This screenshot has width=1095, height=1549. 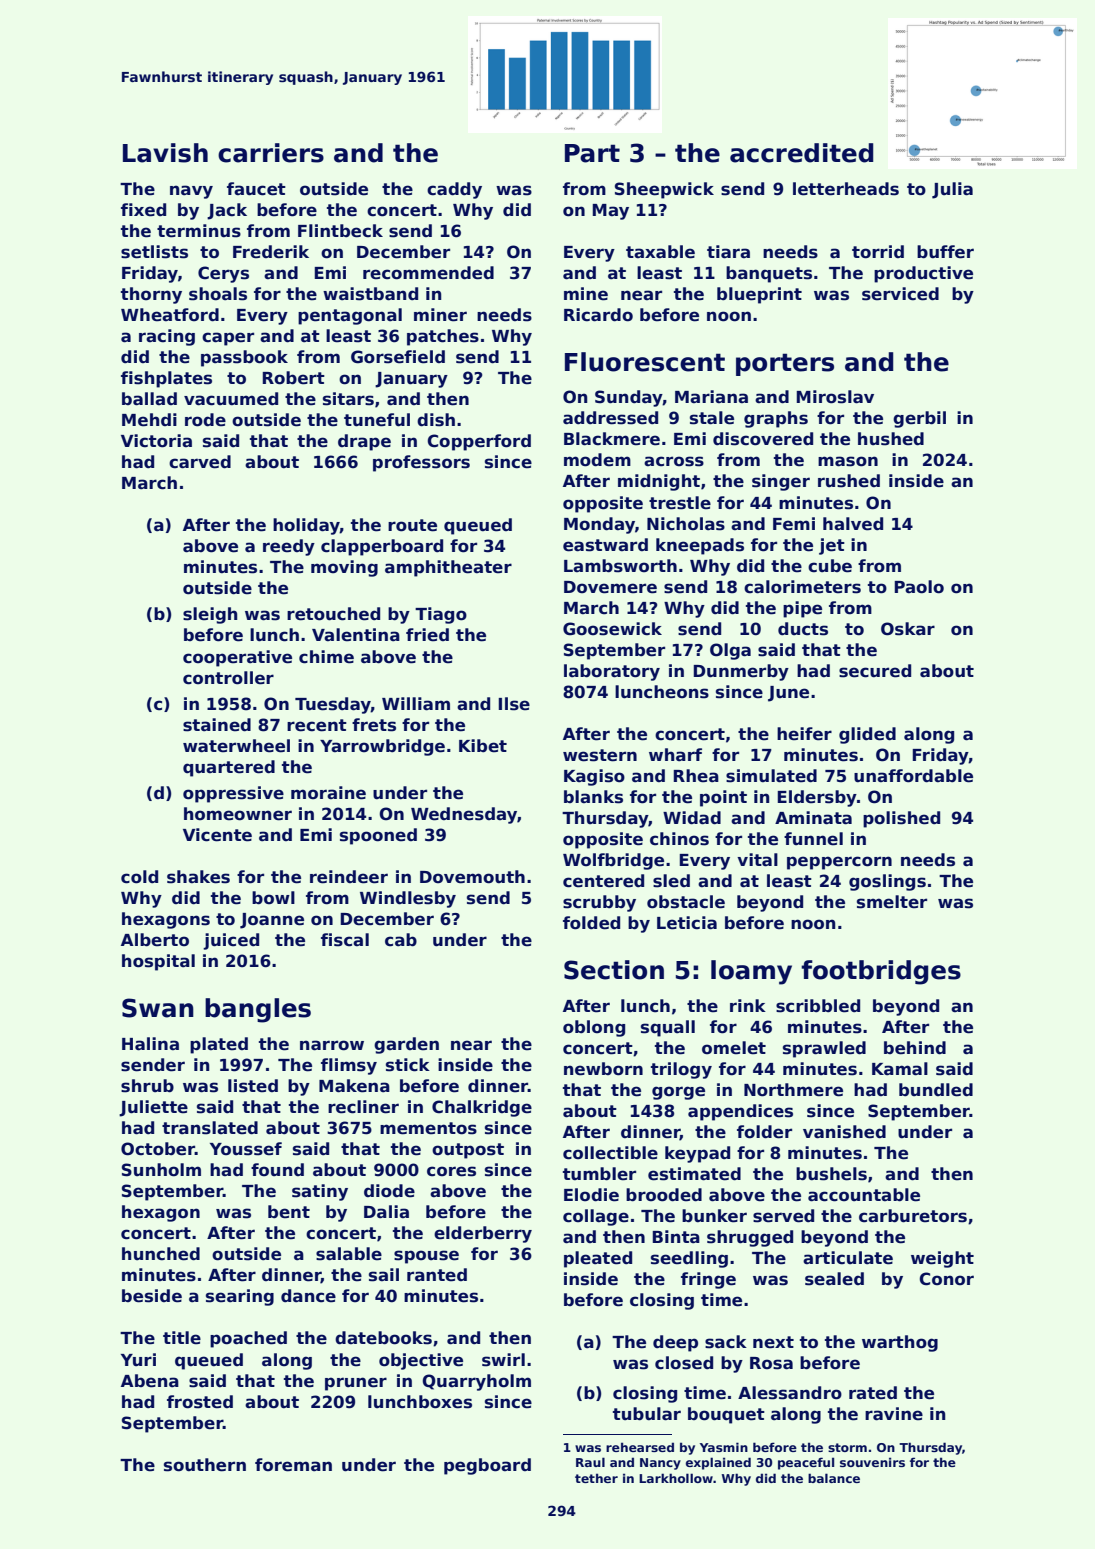 I want to click on accredited, so click(x=802, y=153).
